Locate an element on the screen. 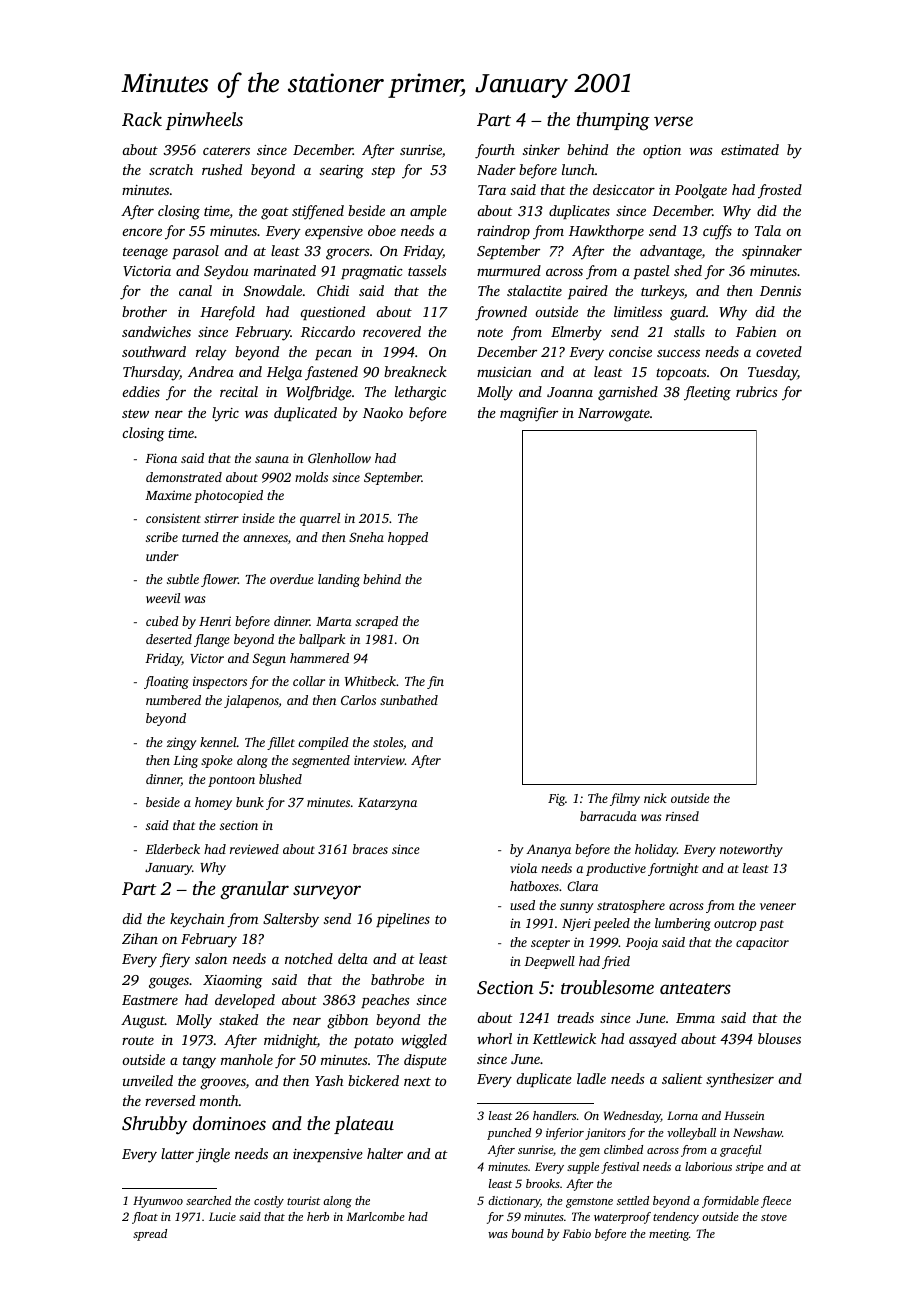 Image resolution: width=924 pixels, height=1308 pixels. caterers is located at coordinates (226, 150).
